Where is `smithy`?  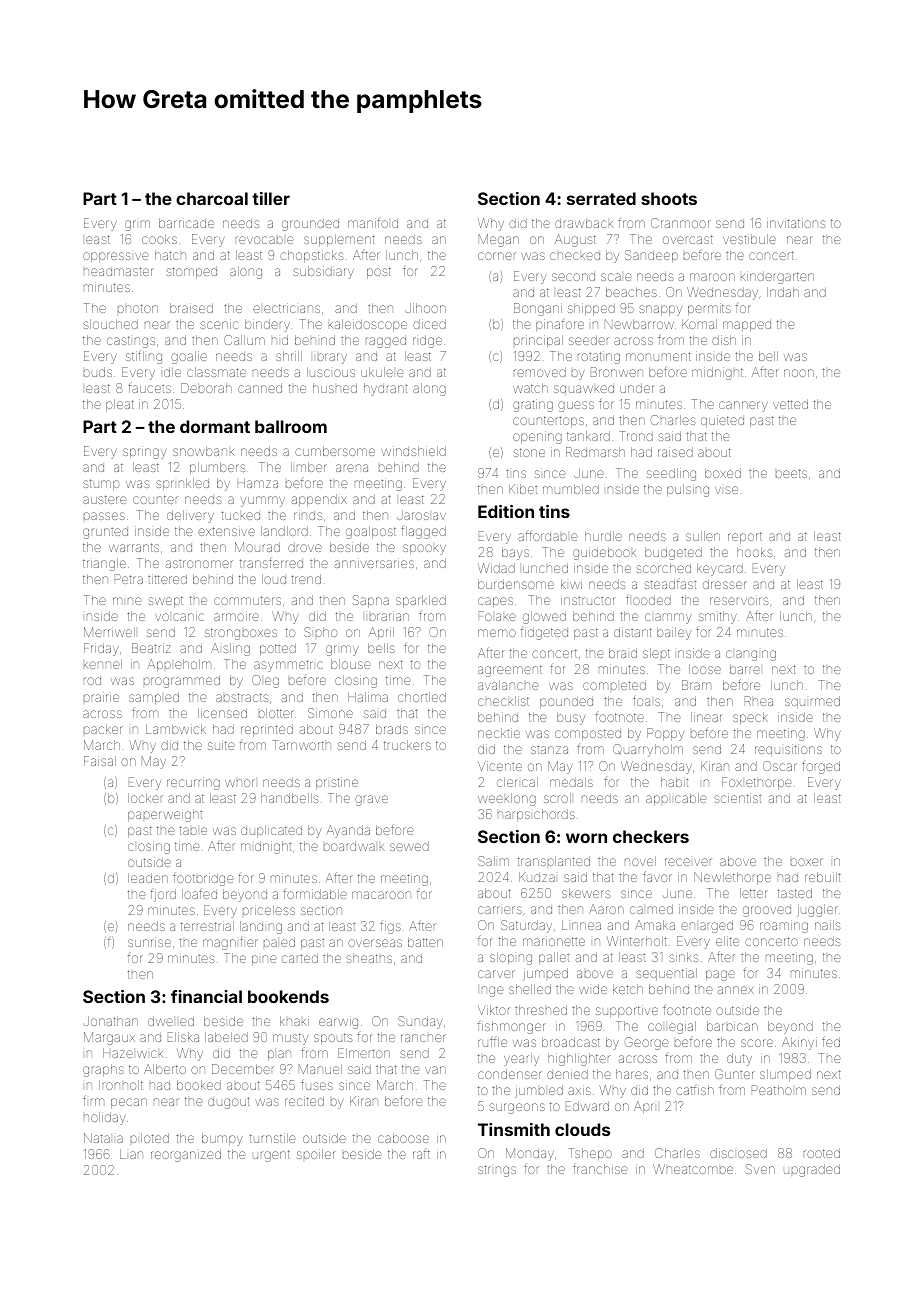 smithy is located at coordinates (718, 617).
